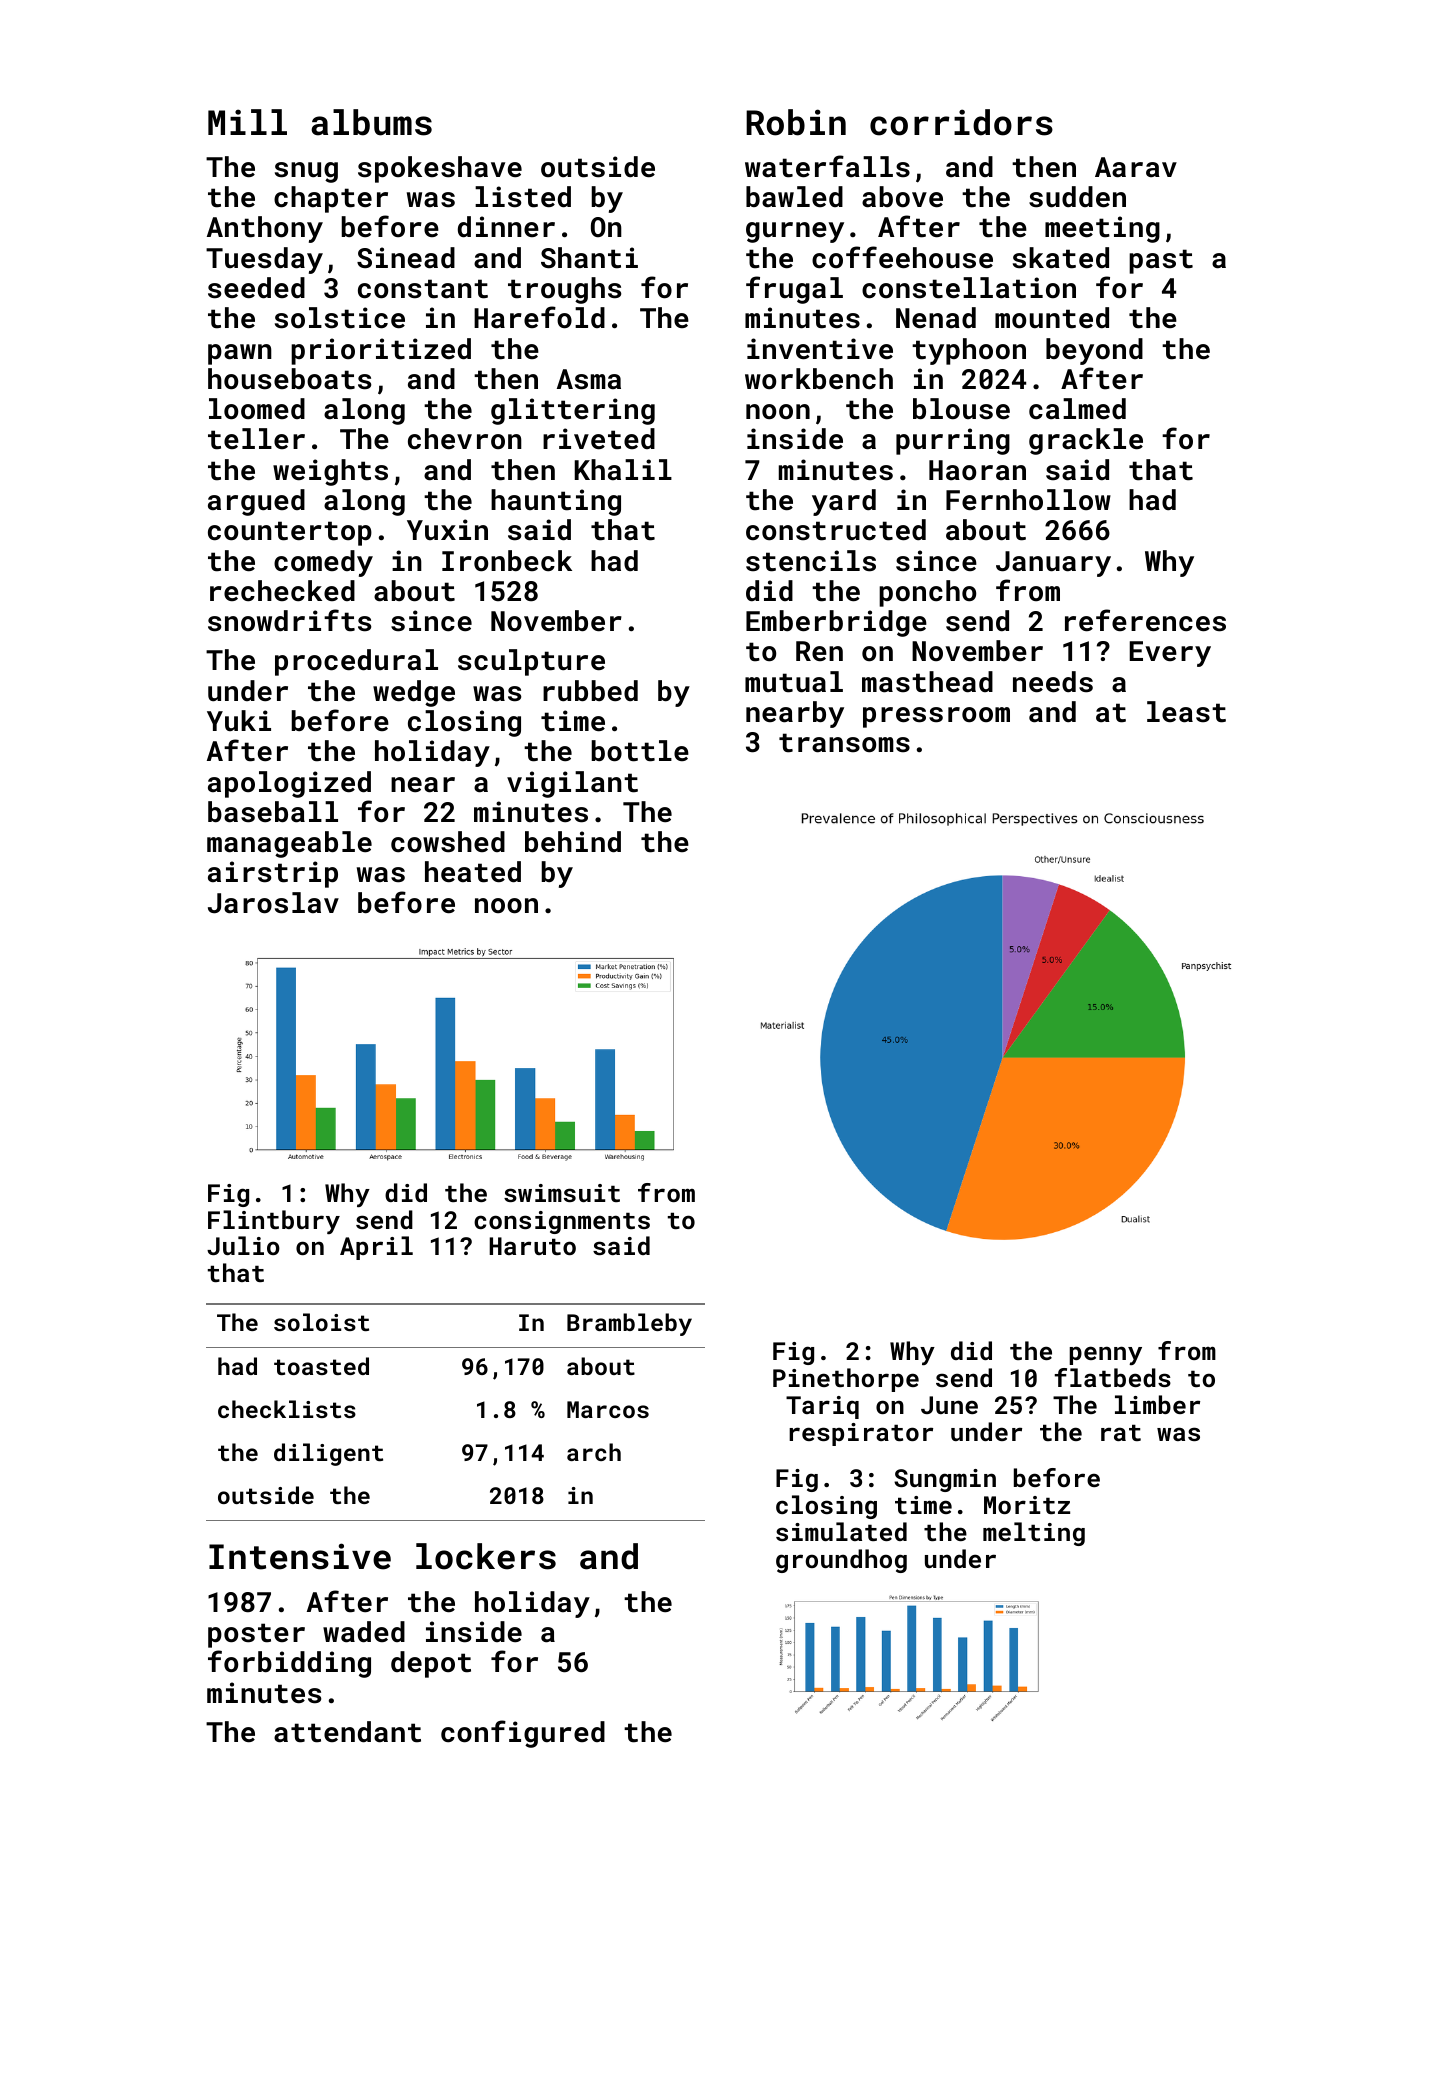 Image resolution: width=1450 pixels, height=2100 pixels. What do you see at coordinates (347, 1732) in the image?
I see `attendant` at bounding box center [347, 1732].
